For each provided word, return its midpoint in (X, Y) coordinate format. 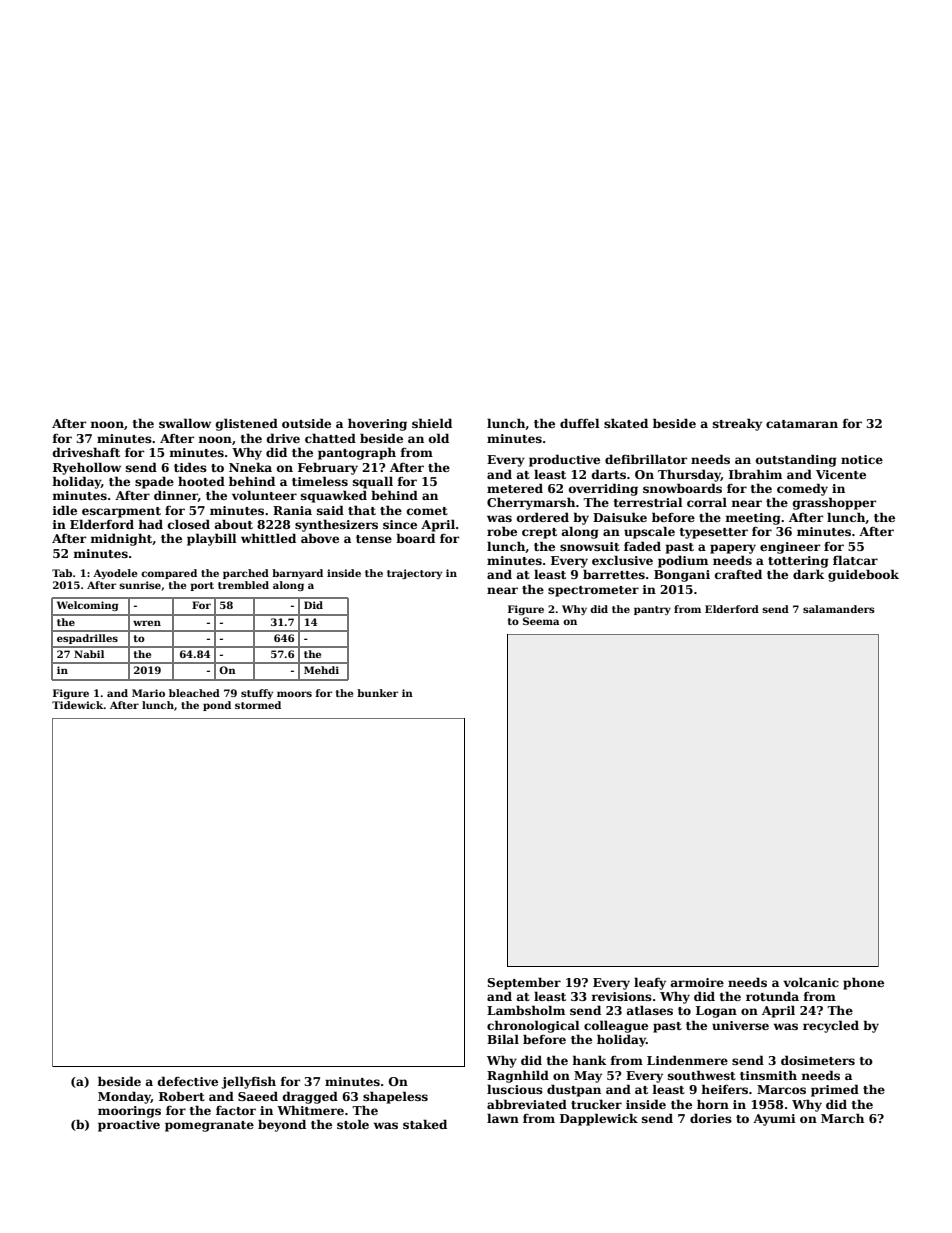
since (400, 524)
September (524, 983)
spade (154, 482)
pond (217, 706)
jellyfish (248, 1082)
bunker (377, 693)
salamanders (839, 609)
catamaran (802, 424)
